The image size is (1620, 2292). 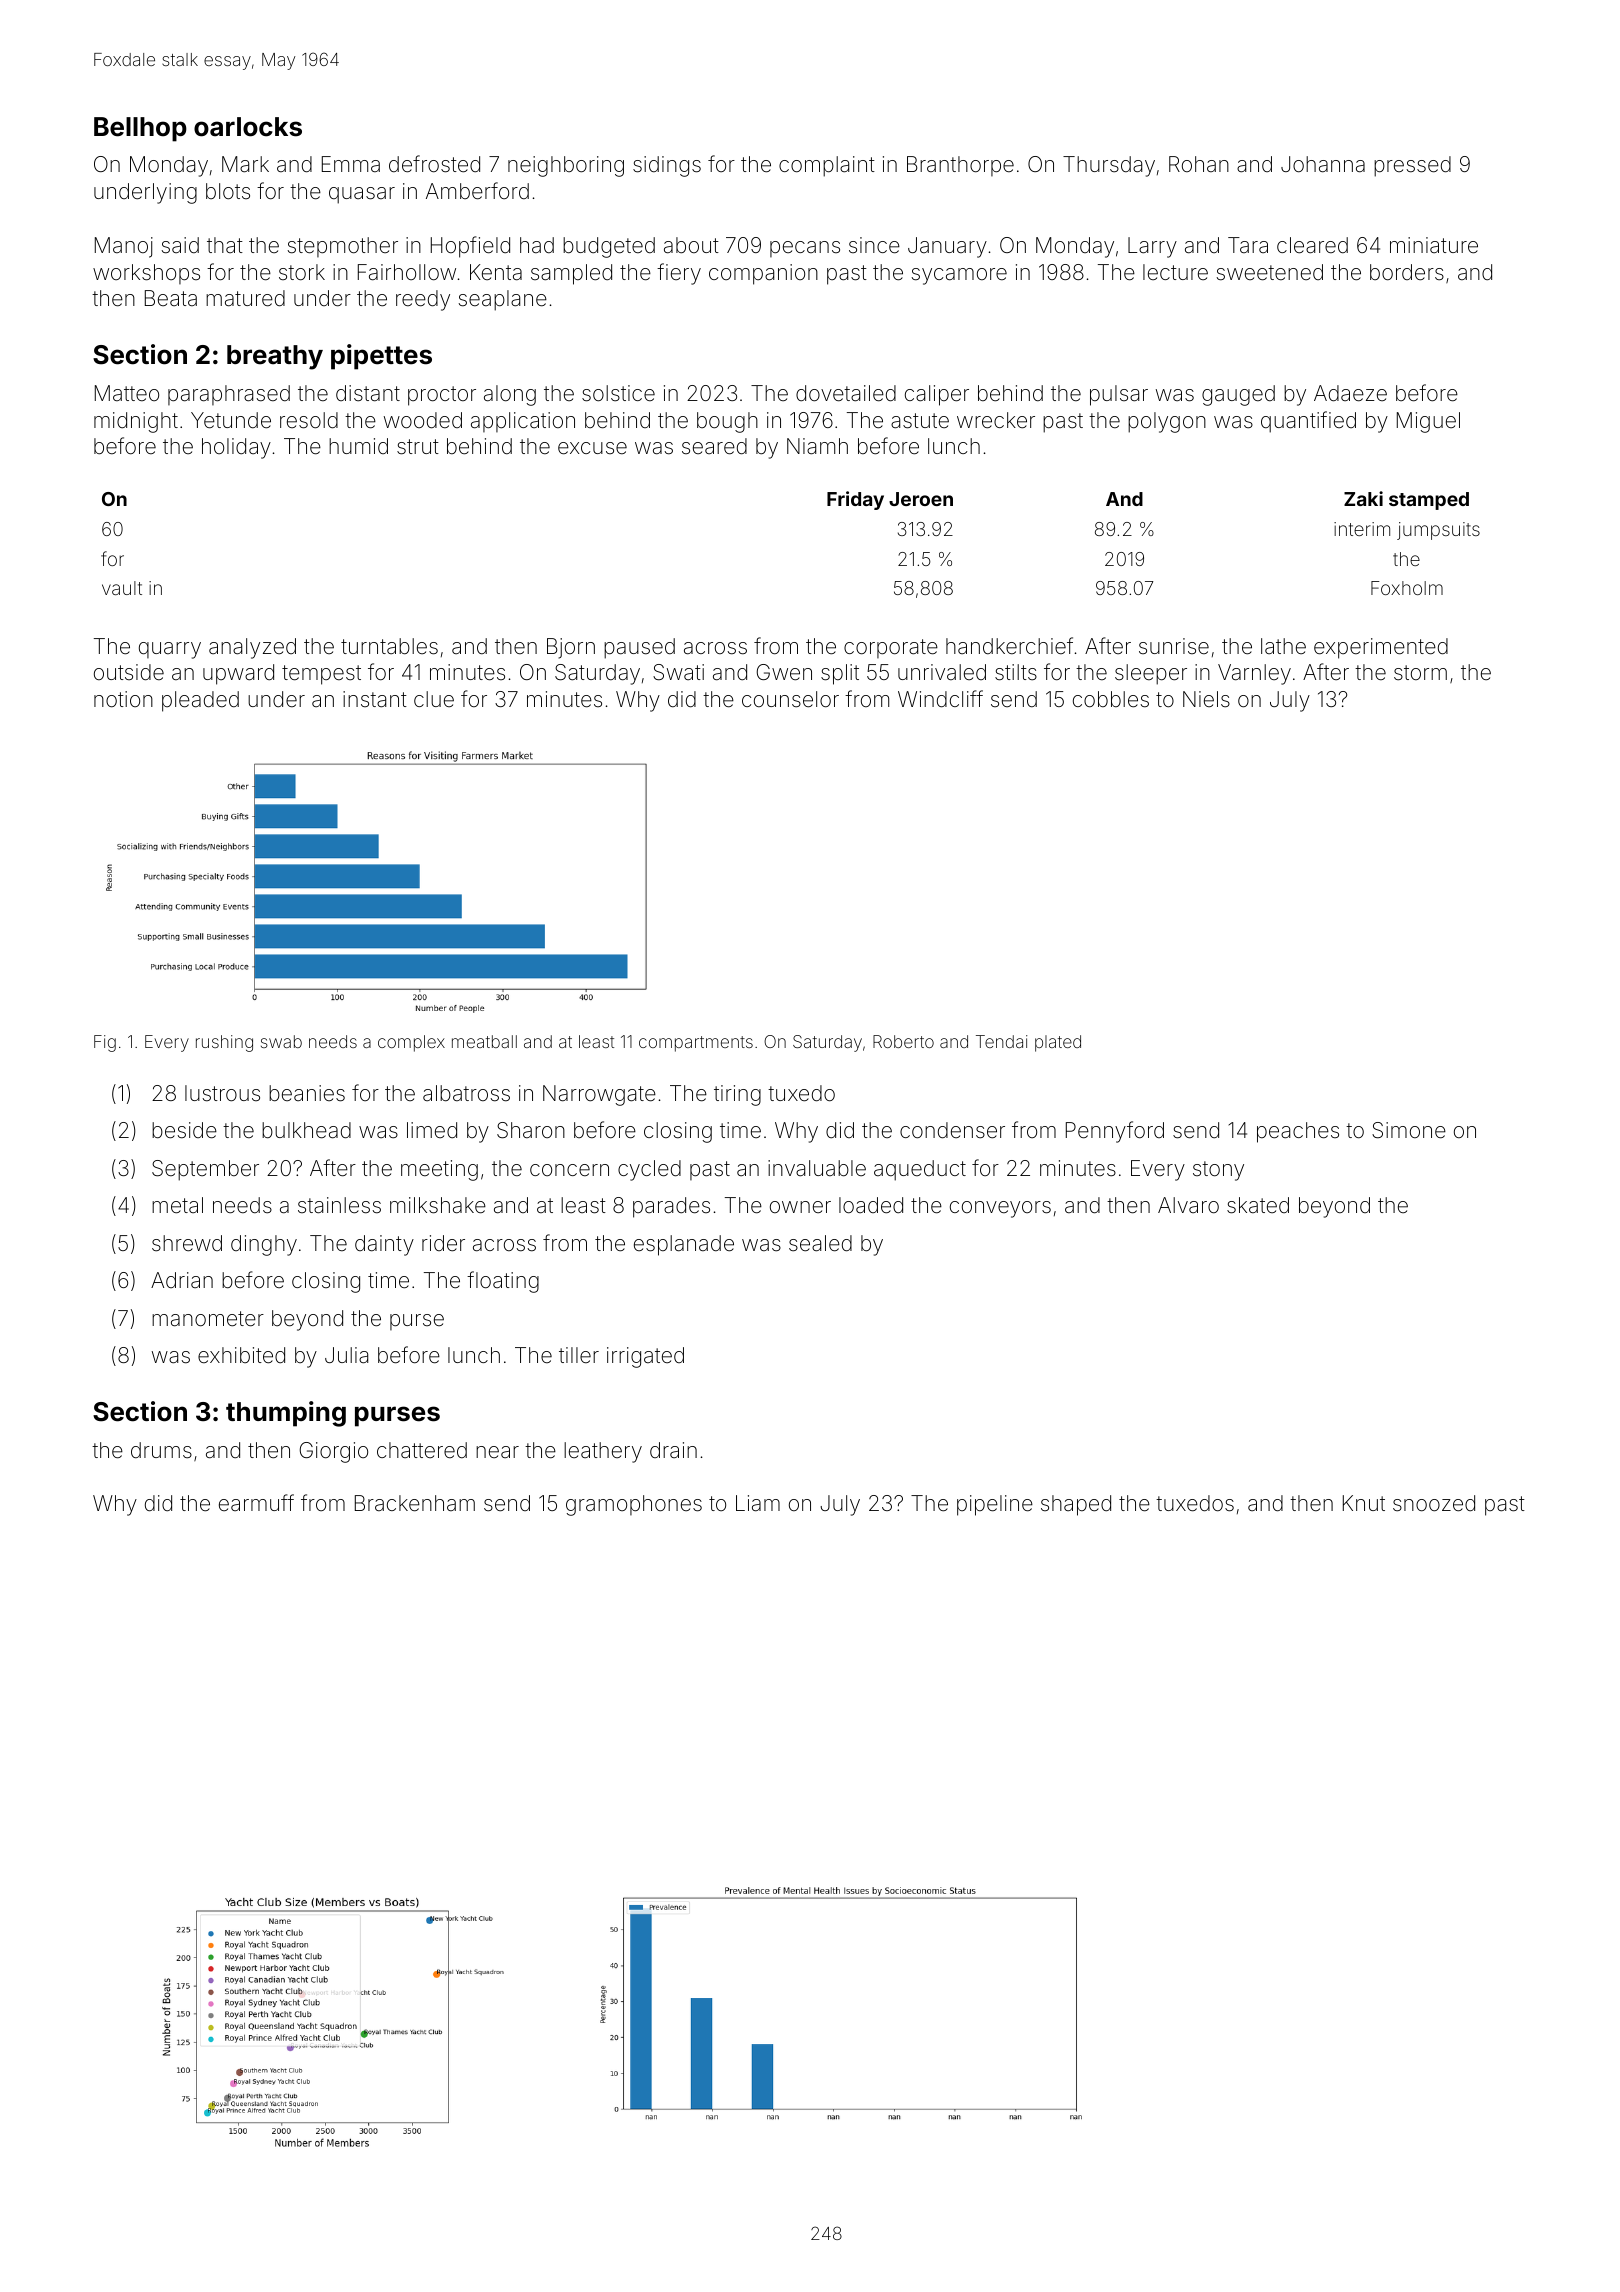 I want to click on oarlocks, so click(x=248, y=127).
